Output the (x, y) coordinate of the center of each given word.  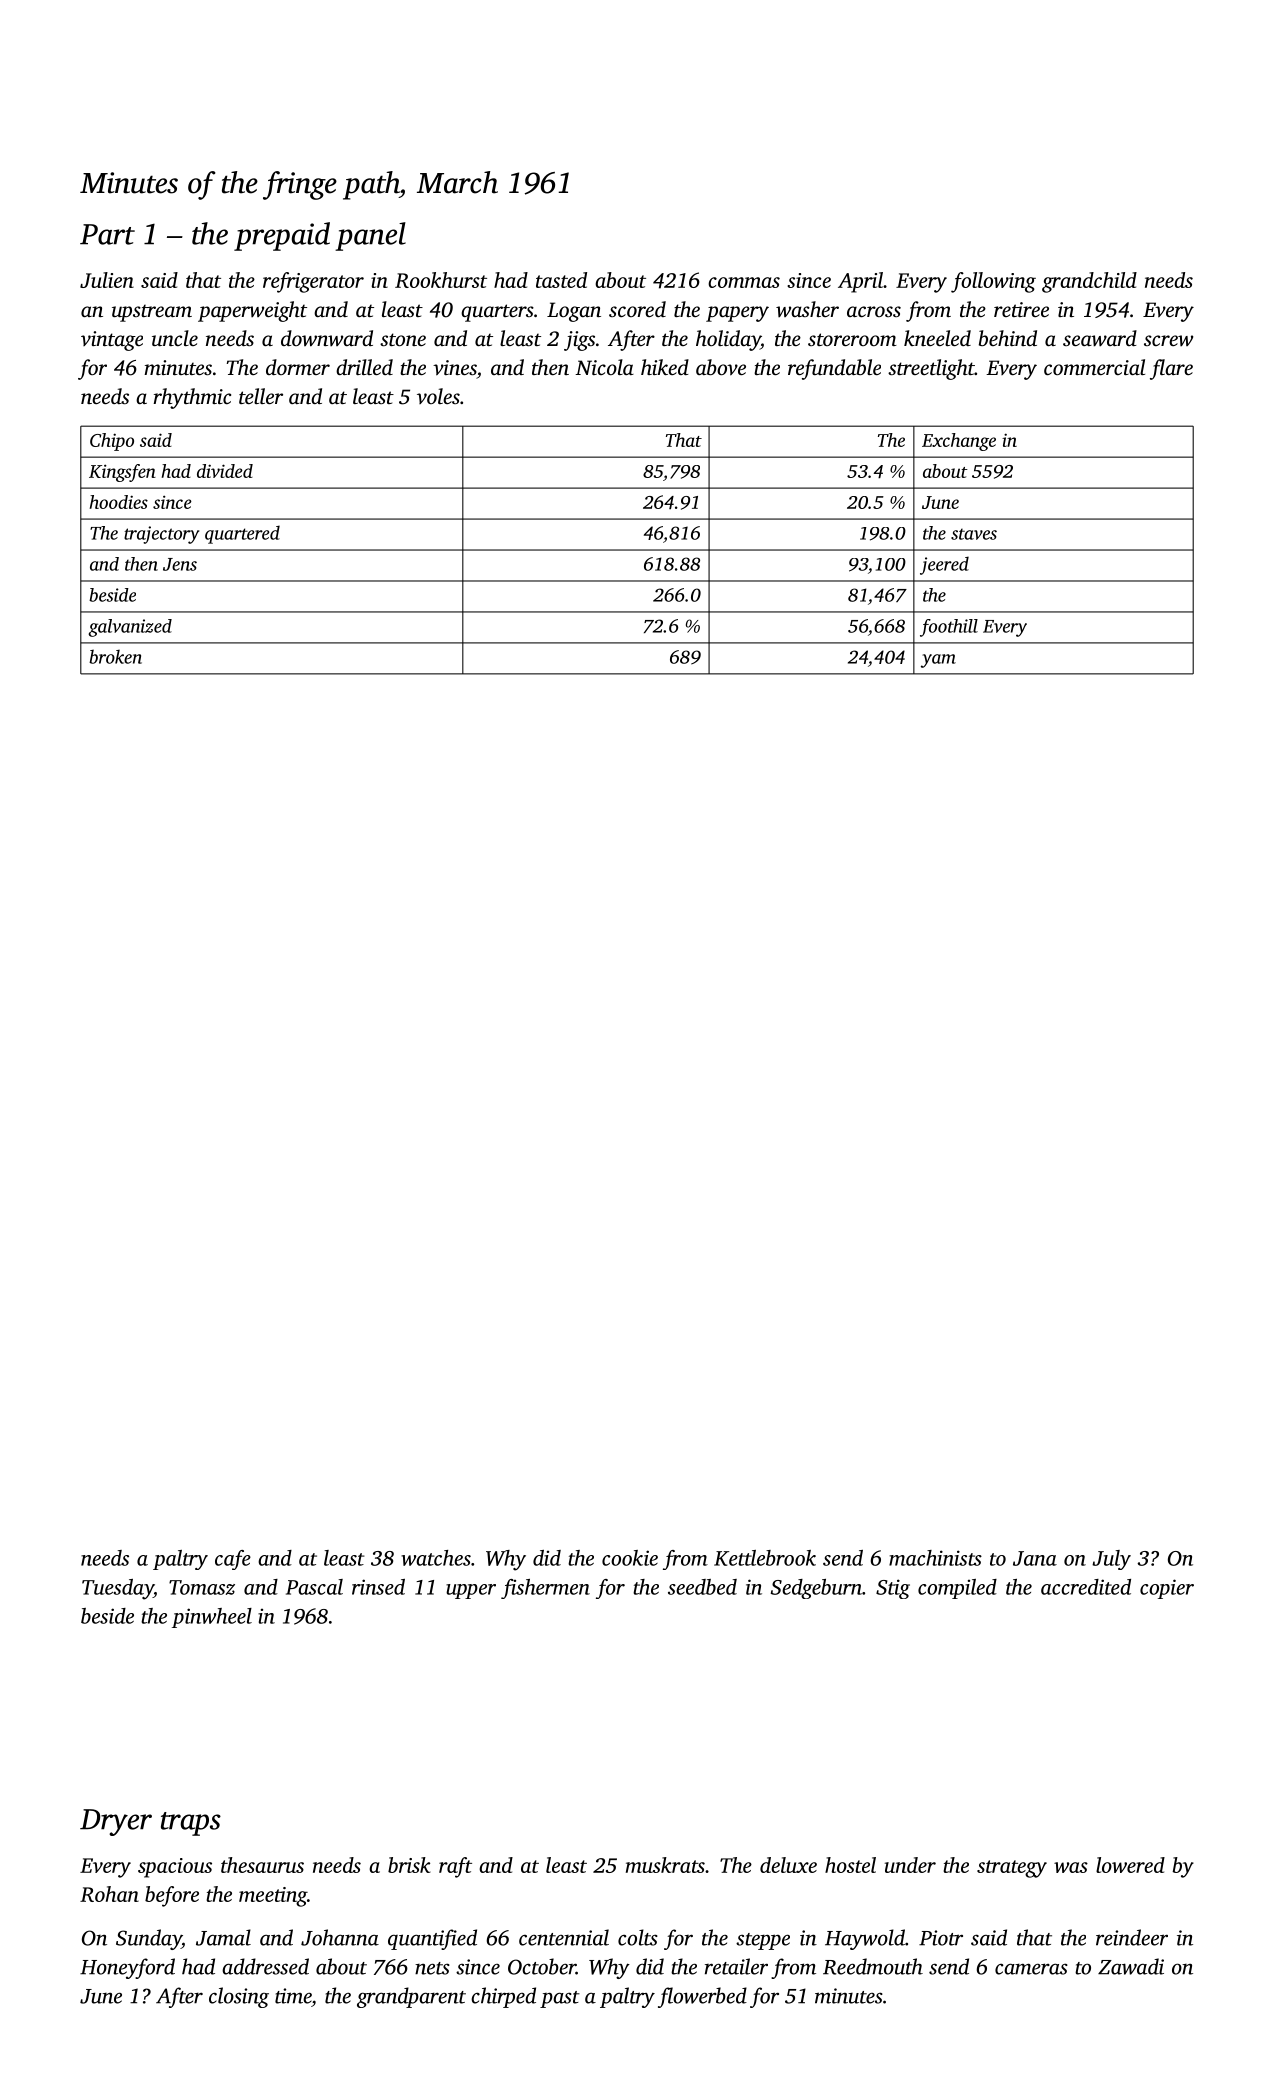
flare (1171, 369)
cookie (630, 1558)
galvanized (130, 628)
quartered (242, 534)
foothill (949, 628)
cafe (233, 1560)
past (560, 1999)
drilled (364, 367)
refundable (834, 369)
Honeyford (127, 1968)
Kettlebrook (765, 1558)
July (1111, 1560)
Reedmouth (873, 1966)
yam (938, 661)
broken (115, 656)
